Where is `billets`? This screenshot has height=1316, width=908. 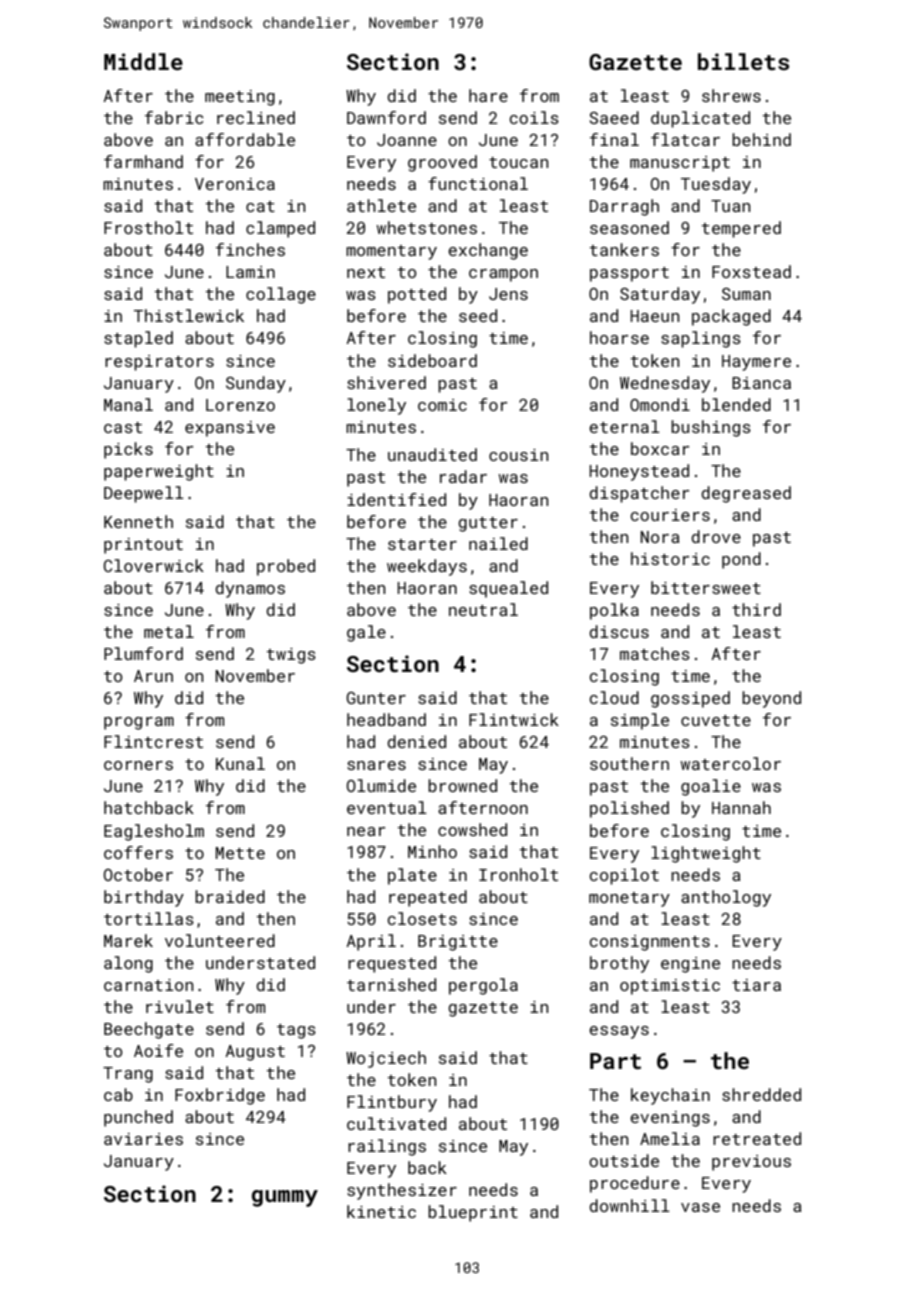
billets is located at coordinates (743, 61).
